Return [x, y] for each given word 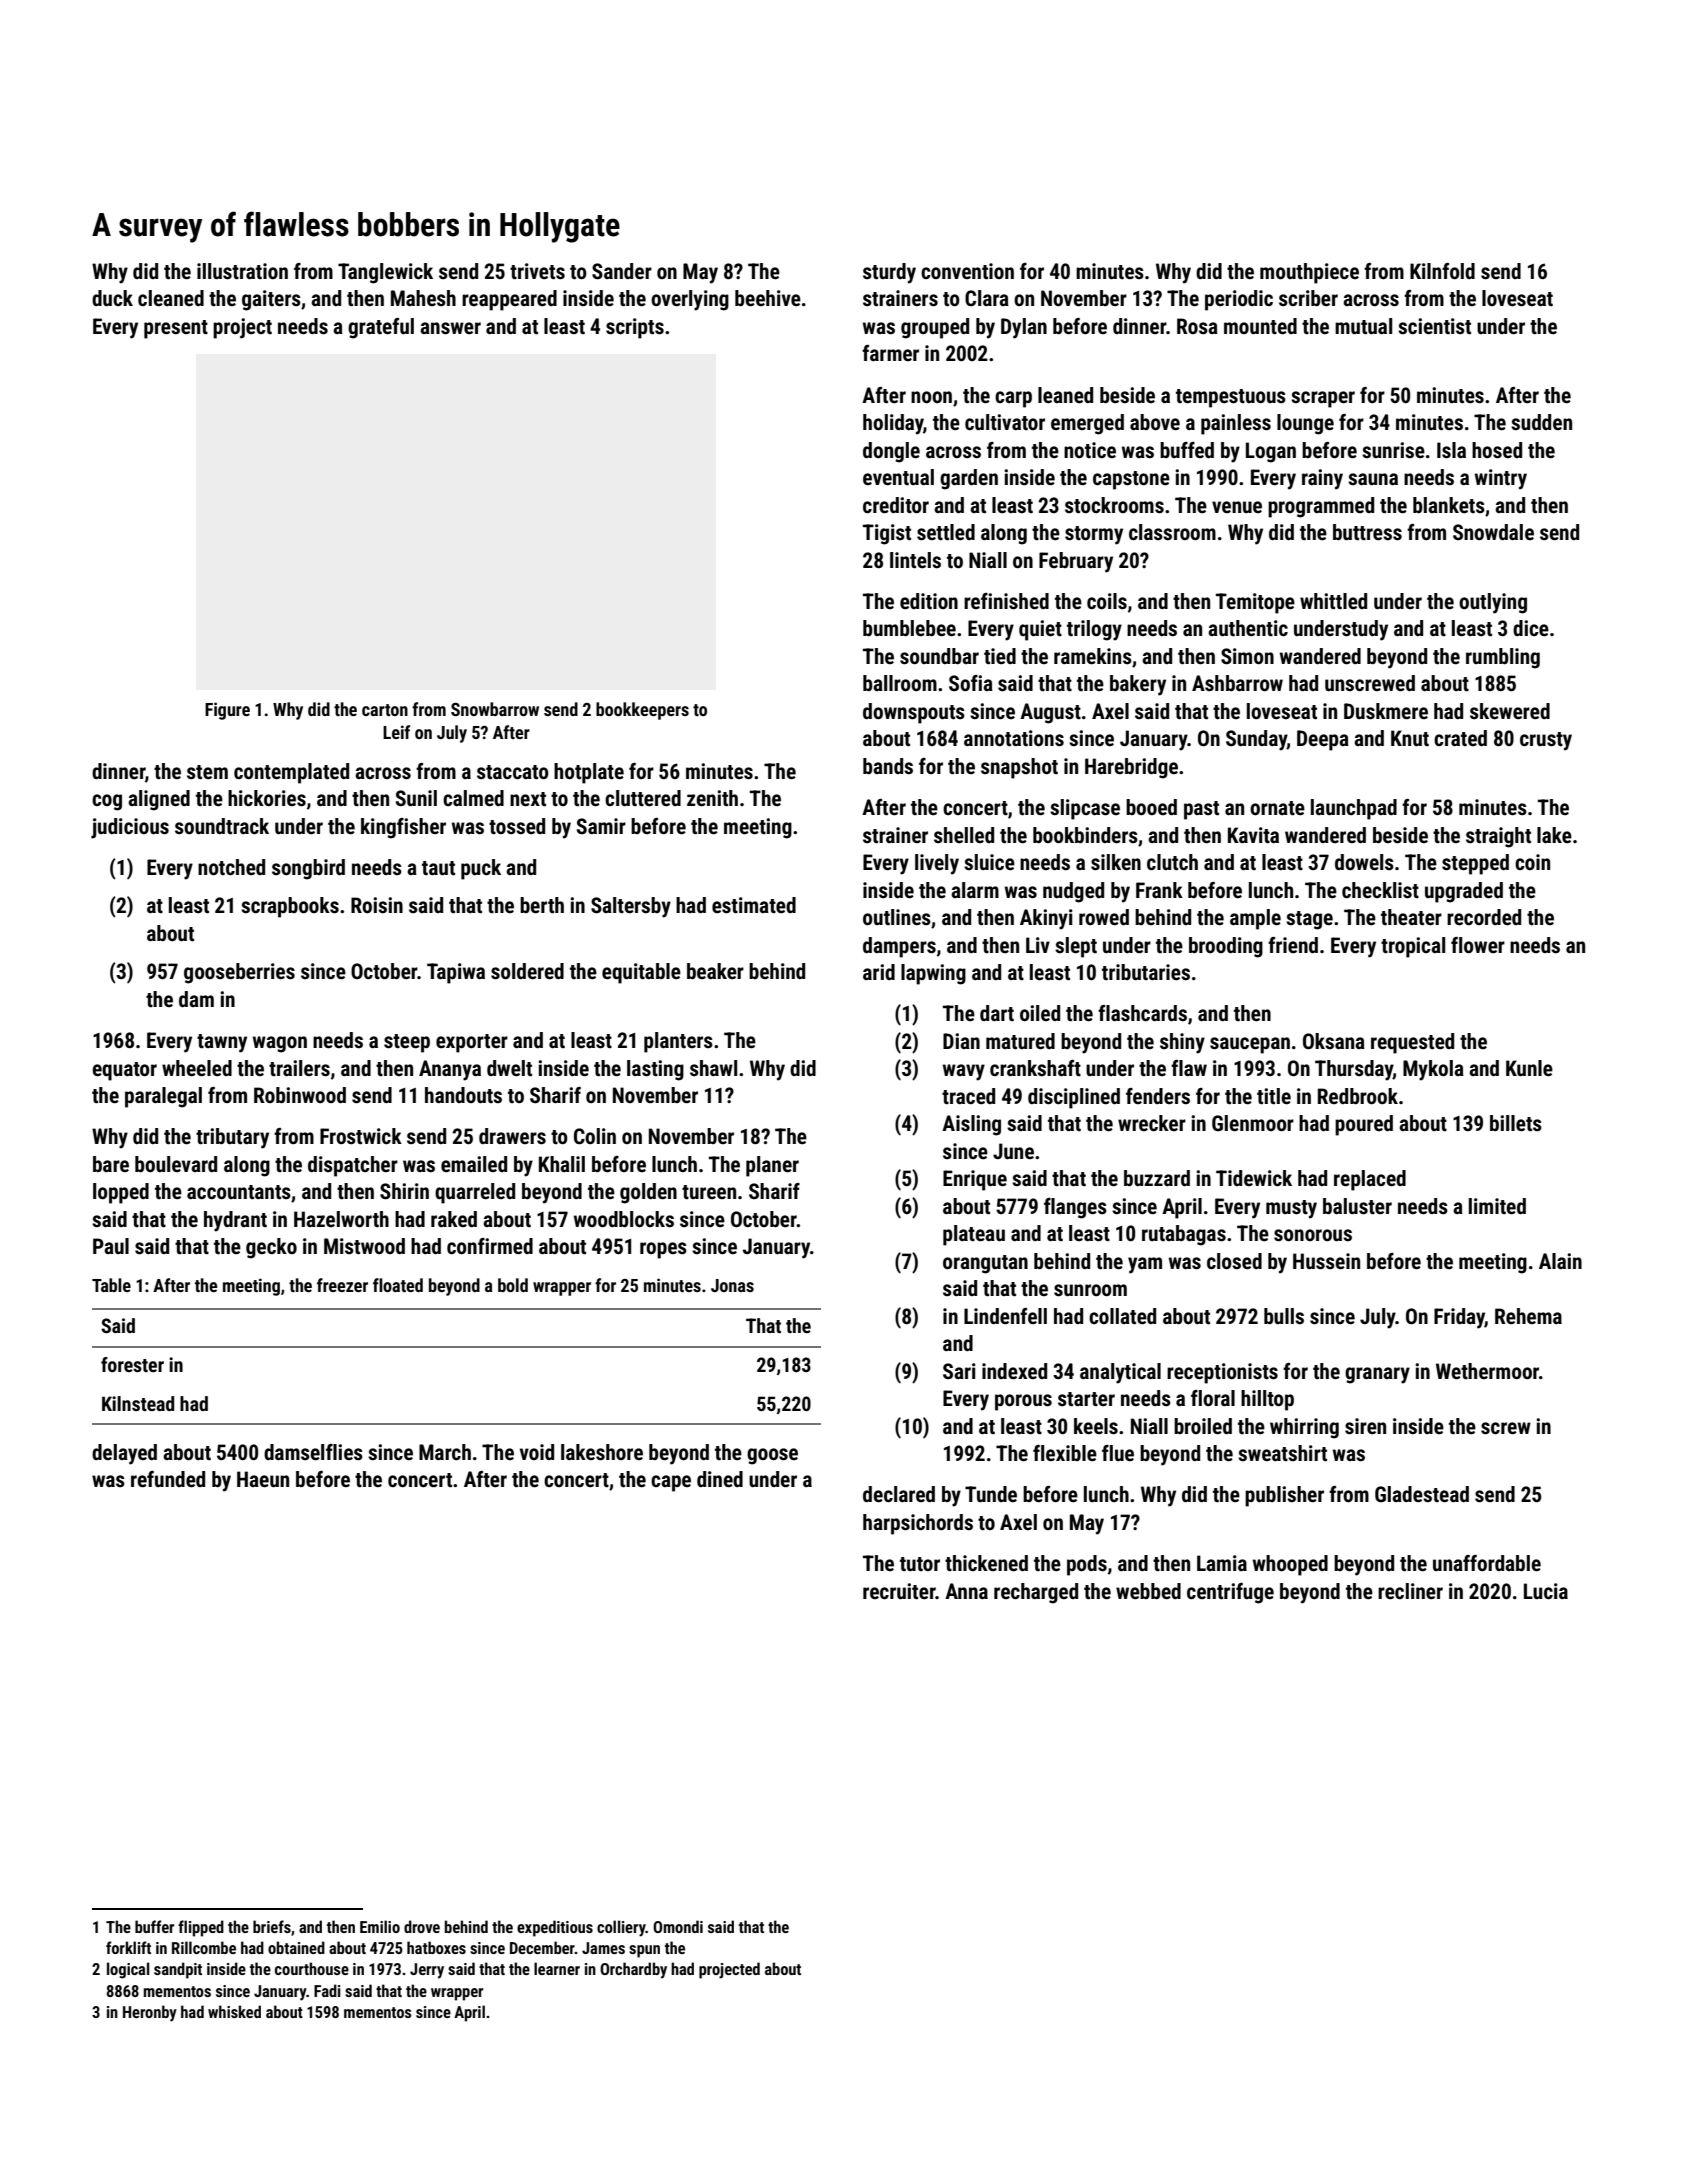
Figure [227, 711]
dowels [1364, 862]
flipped [201, 1928]
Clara [987, 298]
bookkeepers [642, 711]
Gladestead [1422, 1494]
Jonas [732, 1285]
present [176, 329]
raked [454, 1219]
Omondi [678, 1926]
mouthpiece [1309, 273]
